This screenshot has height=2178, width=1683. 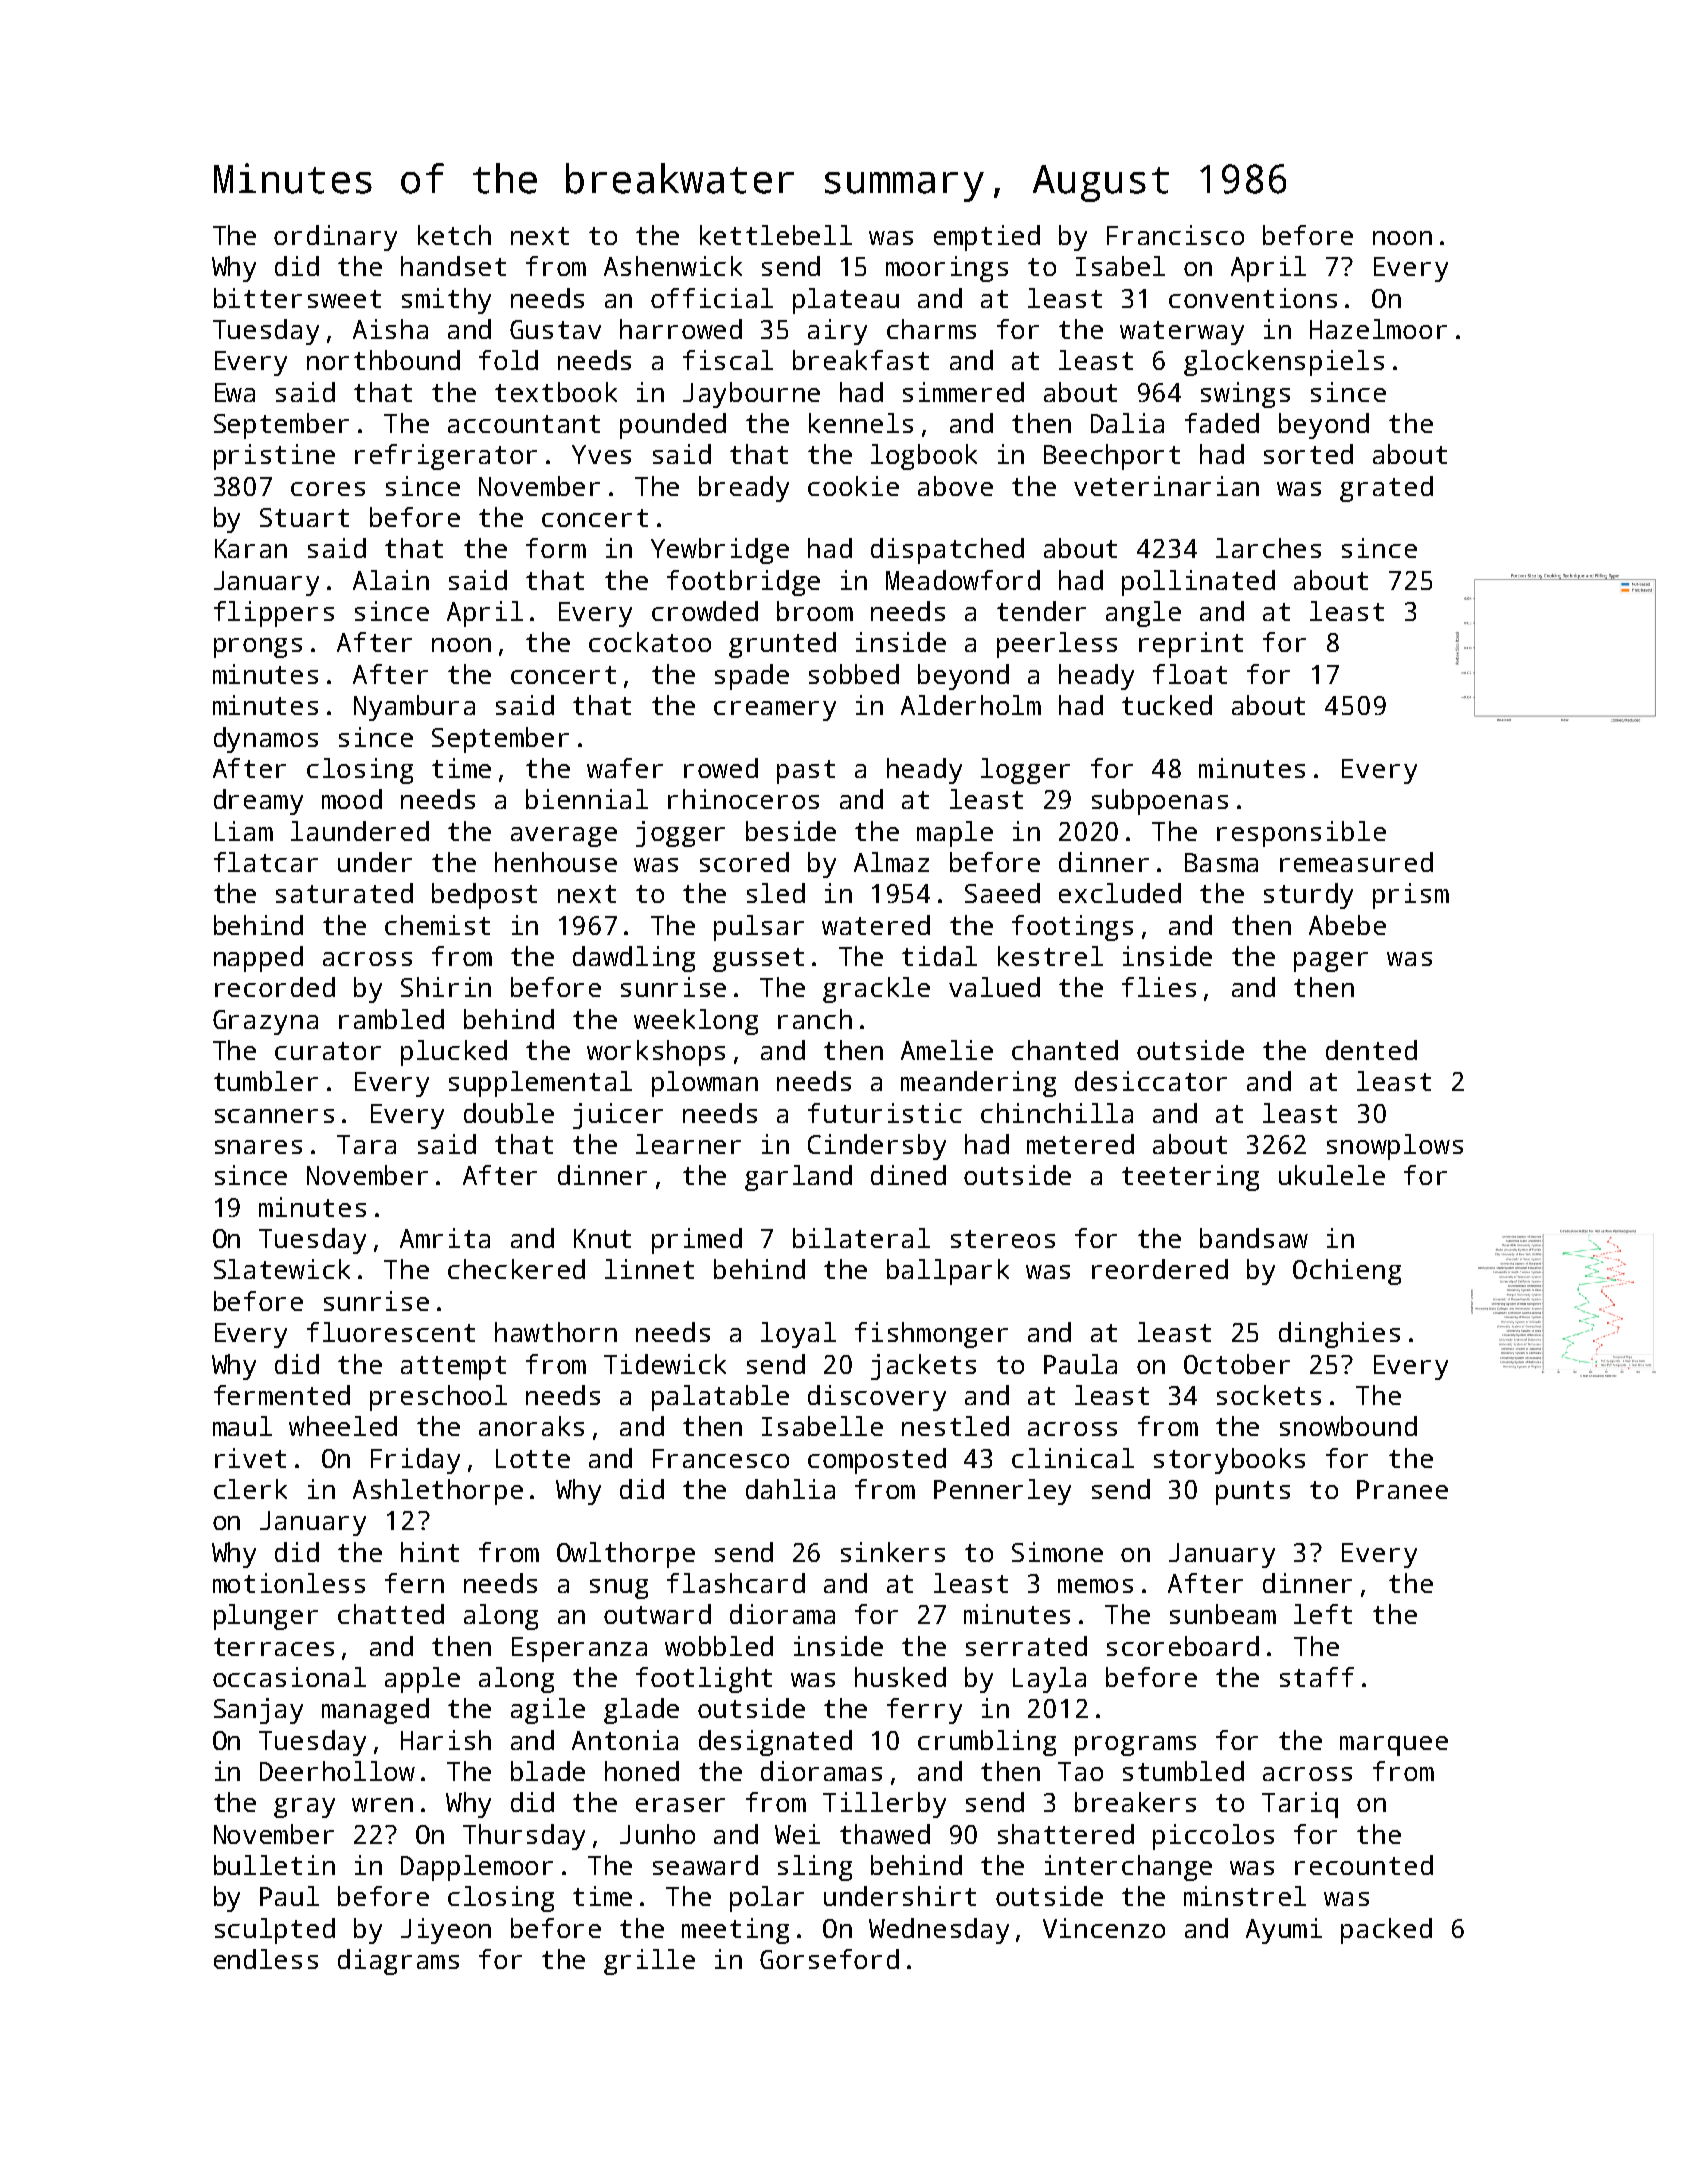 I want to click on prongs, so click(x=258, y=648).
